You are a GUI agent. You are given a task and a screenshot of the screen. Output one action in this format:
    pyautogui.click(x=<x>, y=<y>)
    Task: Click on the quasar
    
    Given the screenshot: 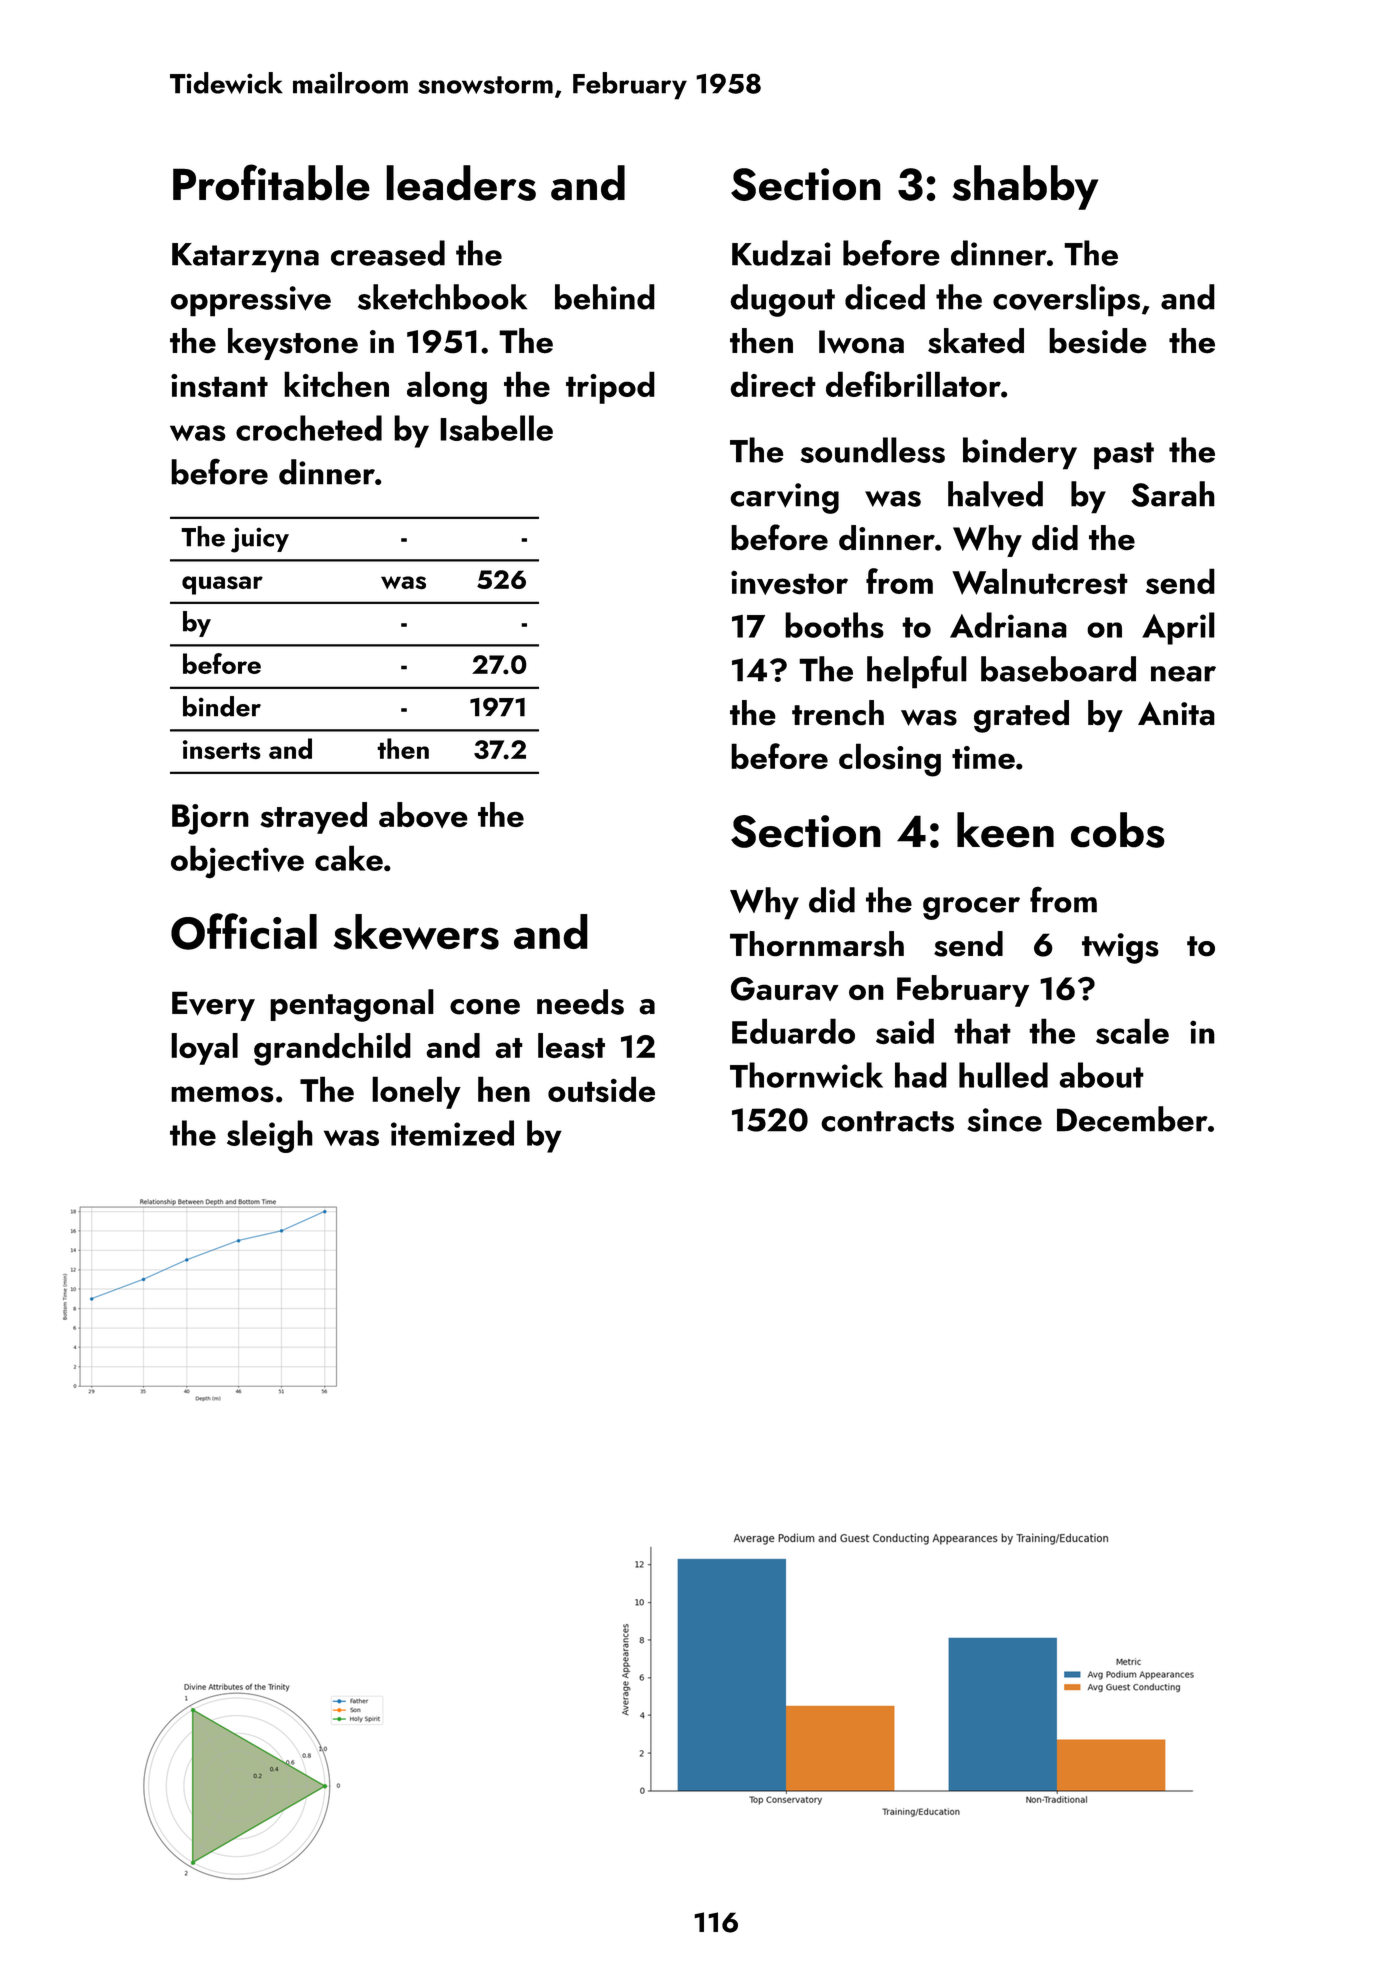 What is the action you would take?
    pyautogui.click(x=222, y=585)
